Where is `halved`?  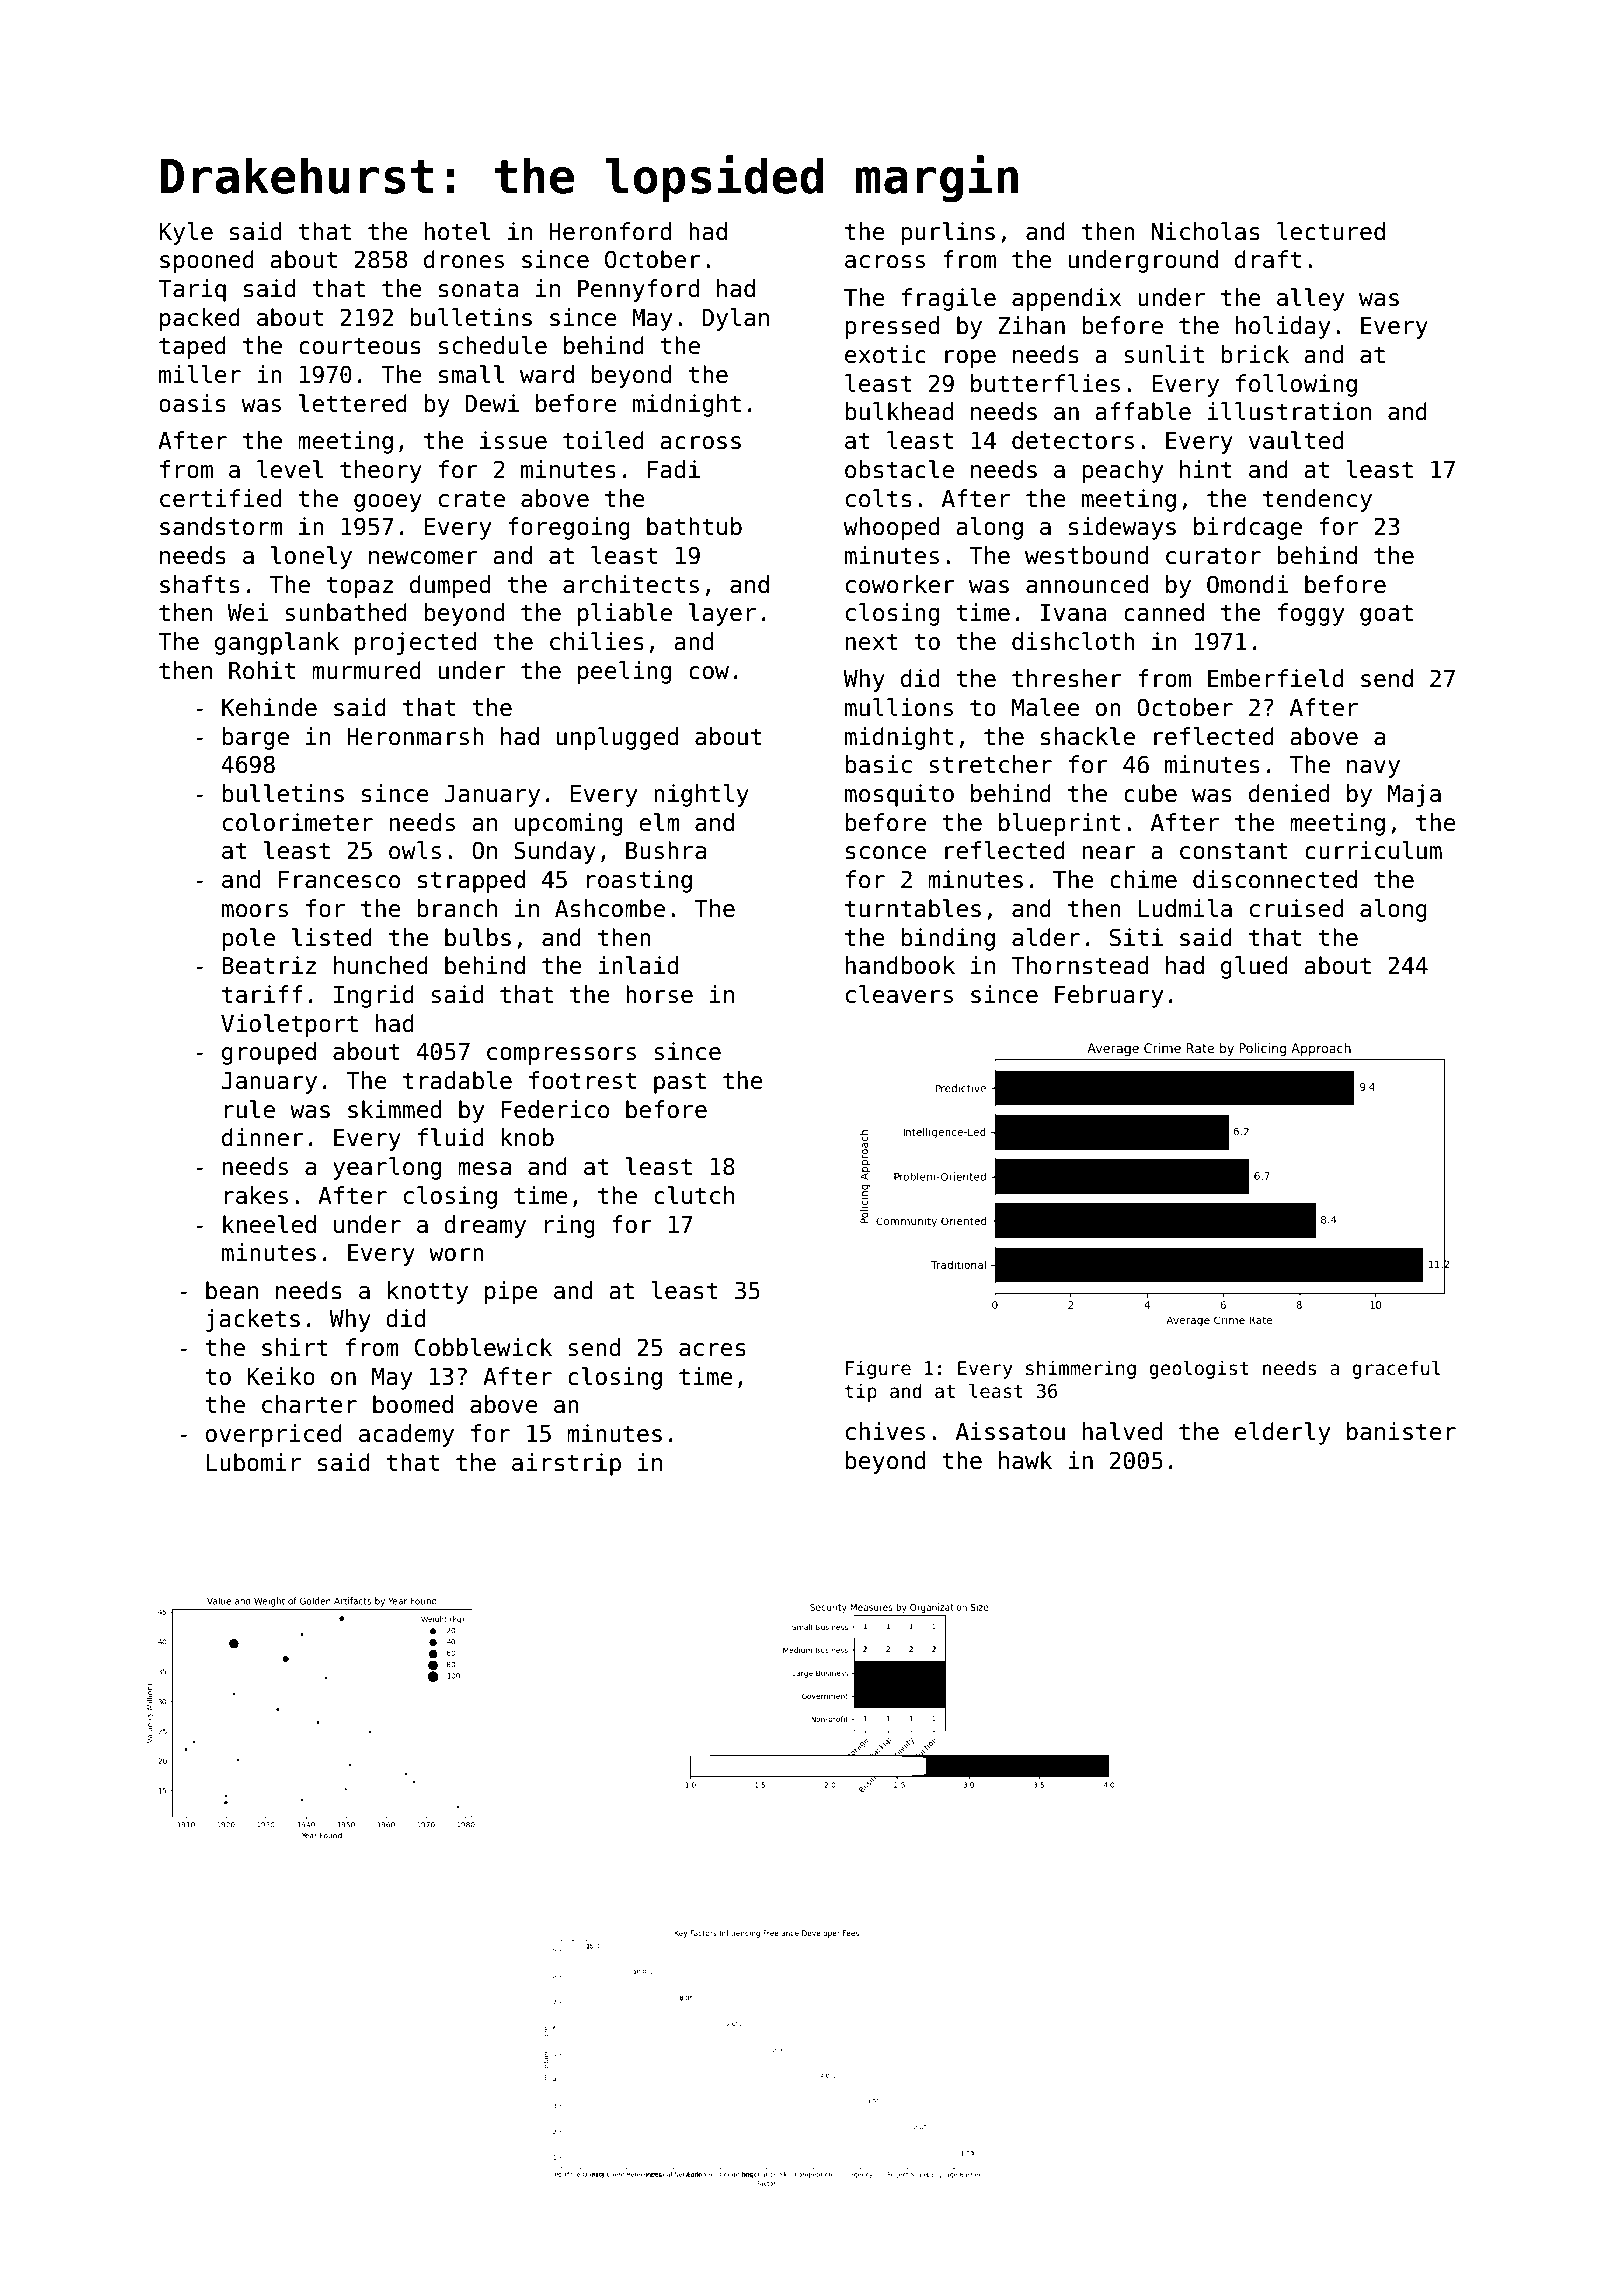 halved is located at coordinates (1122, 1431).
